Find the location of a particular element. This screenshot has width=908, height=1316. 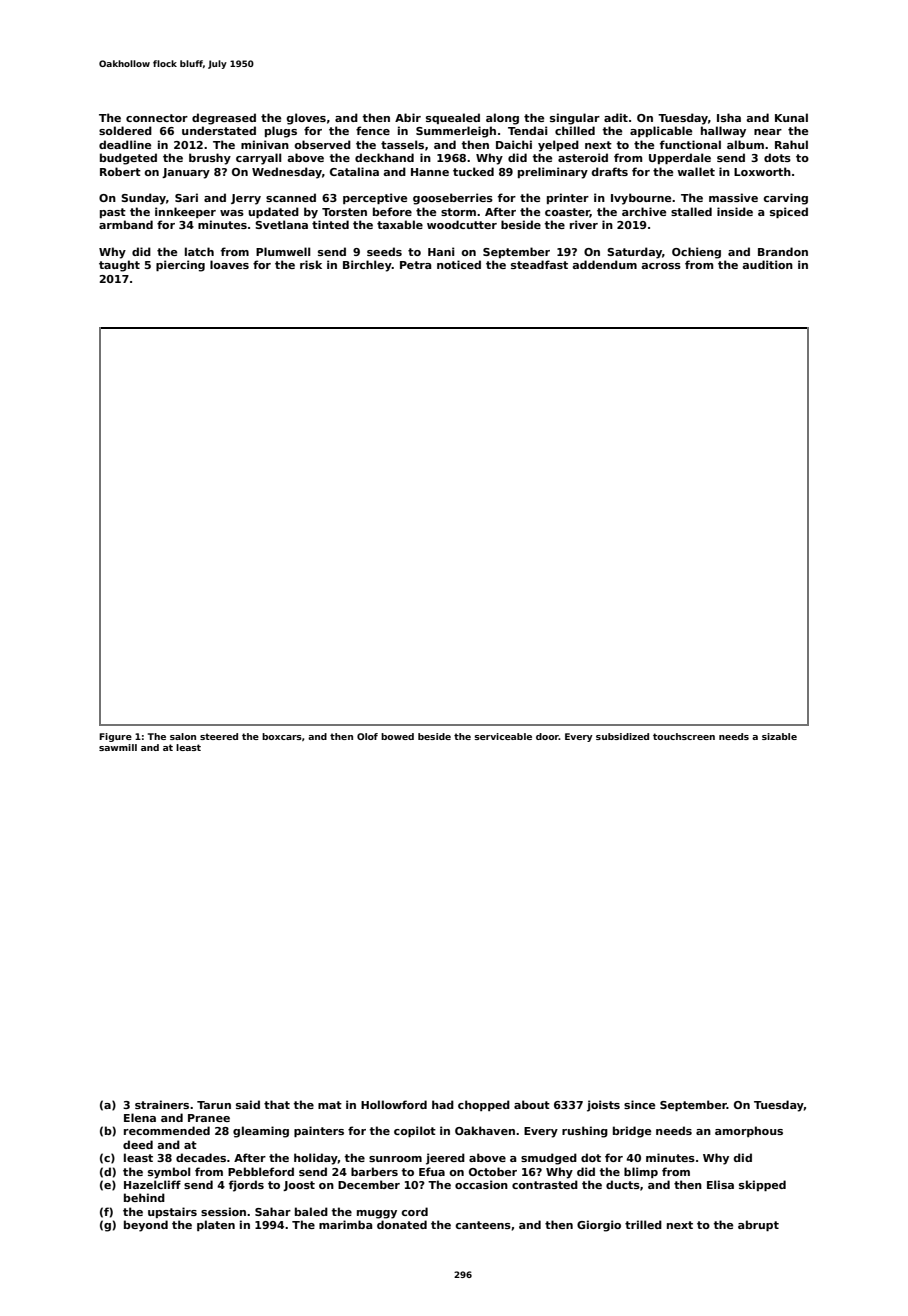

plugs is located at coordinates (281, 132).
